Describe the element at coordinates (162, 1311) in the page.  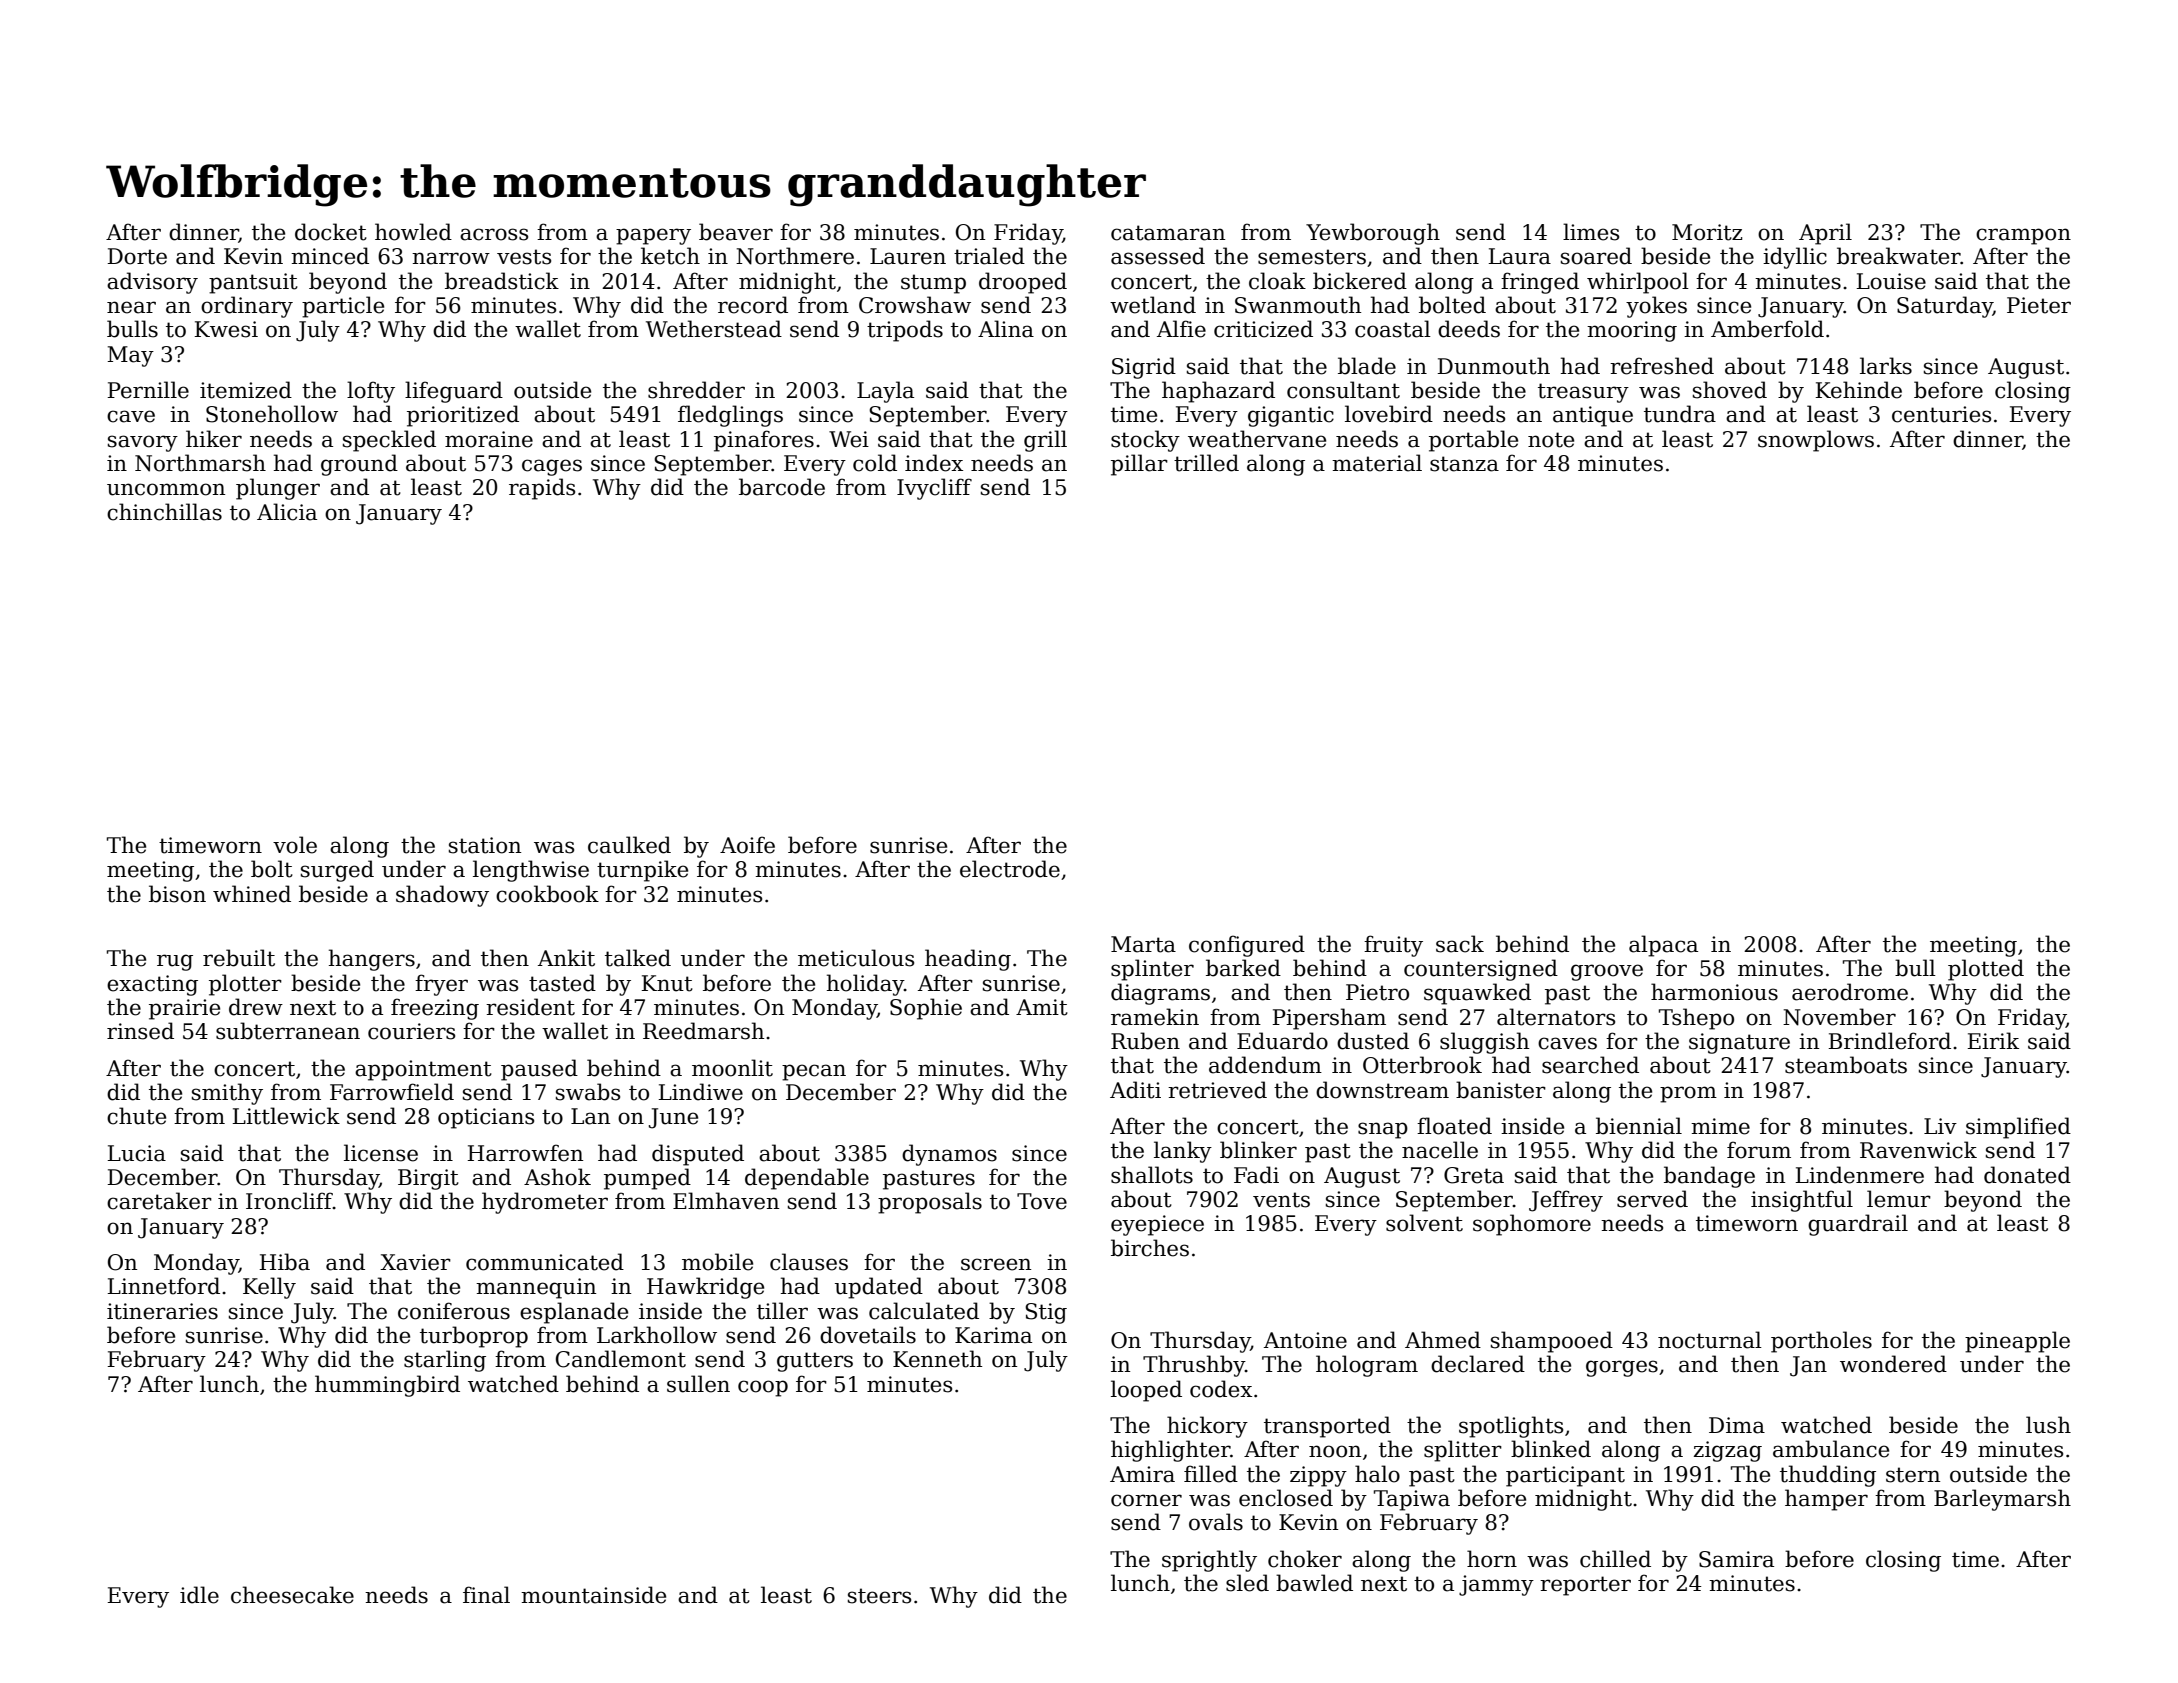
I see `itineraries` at that location.
